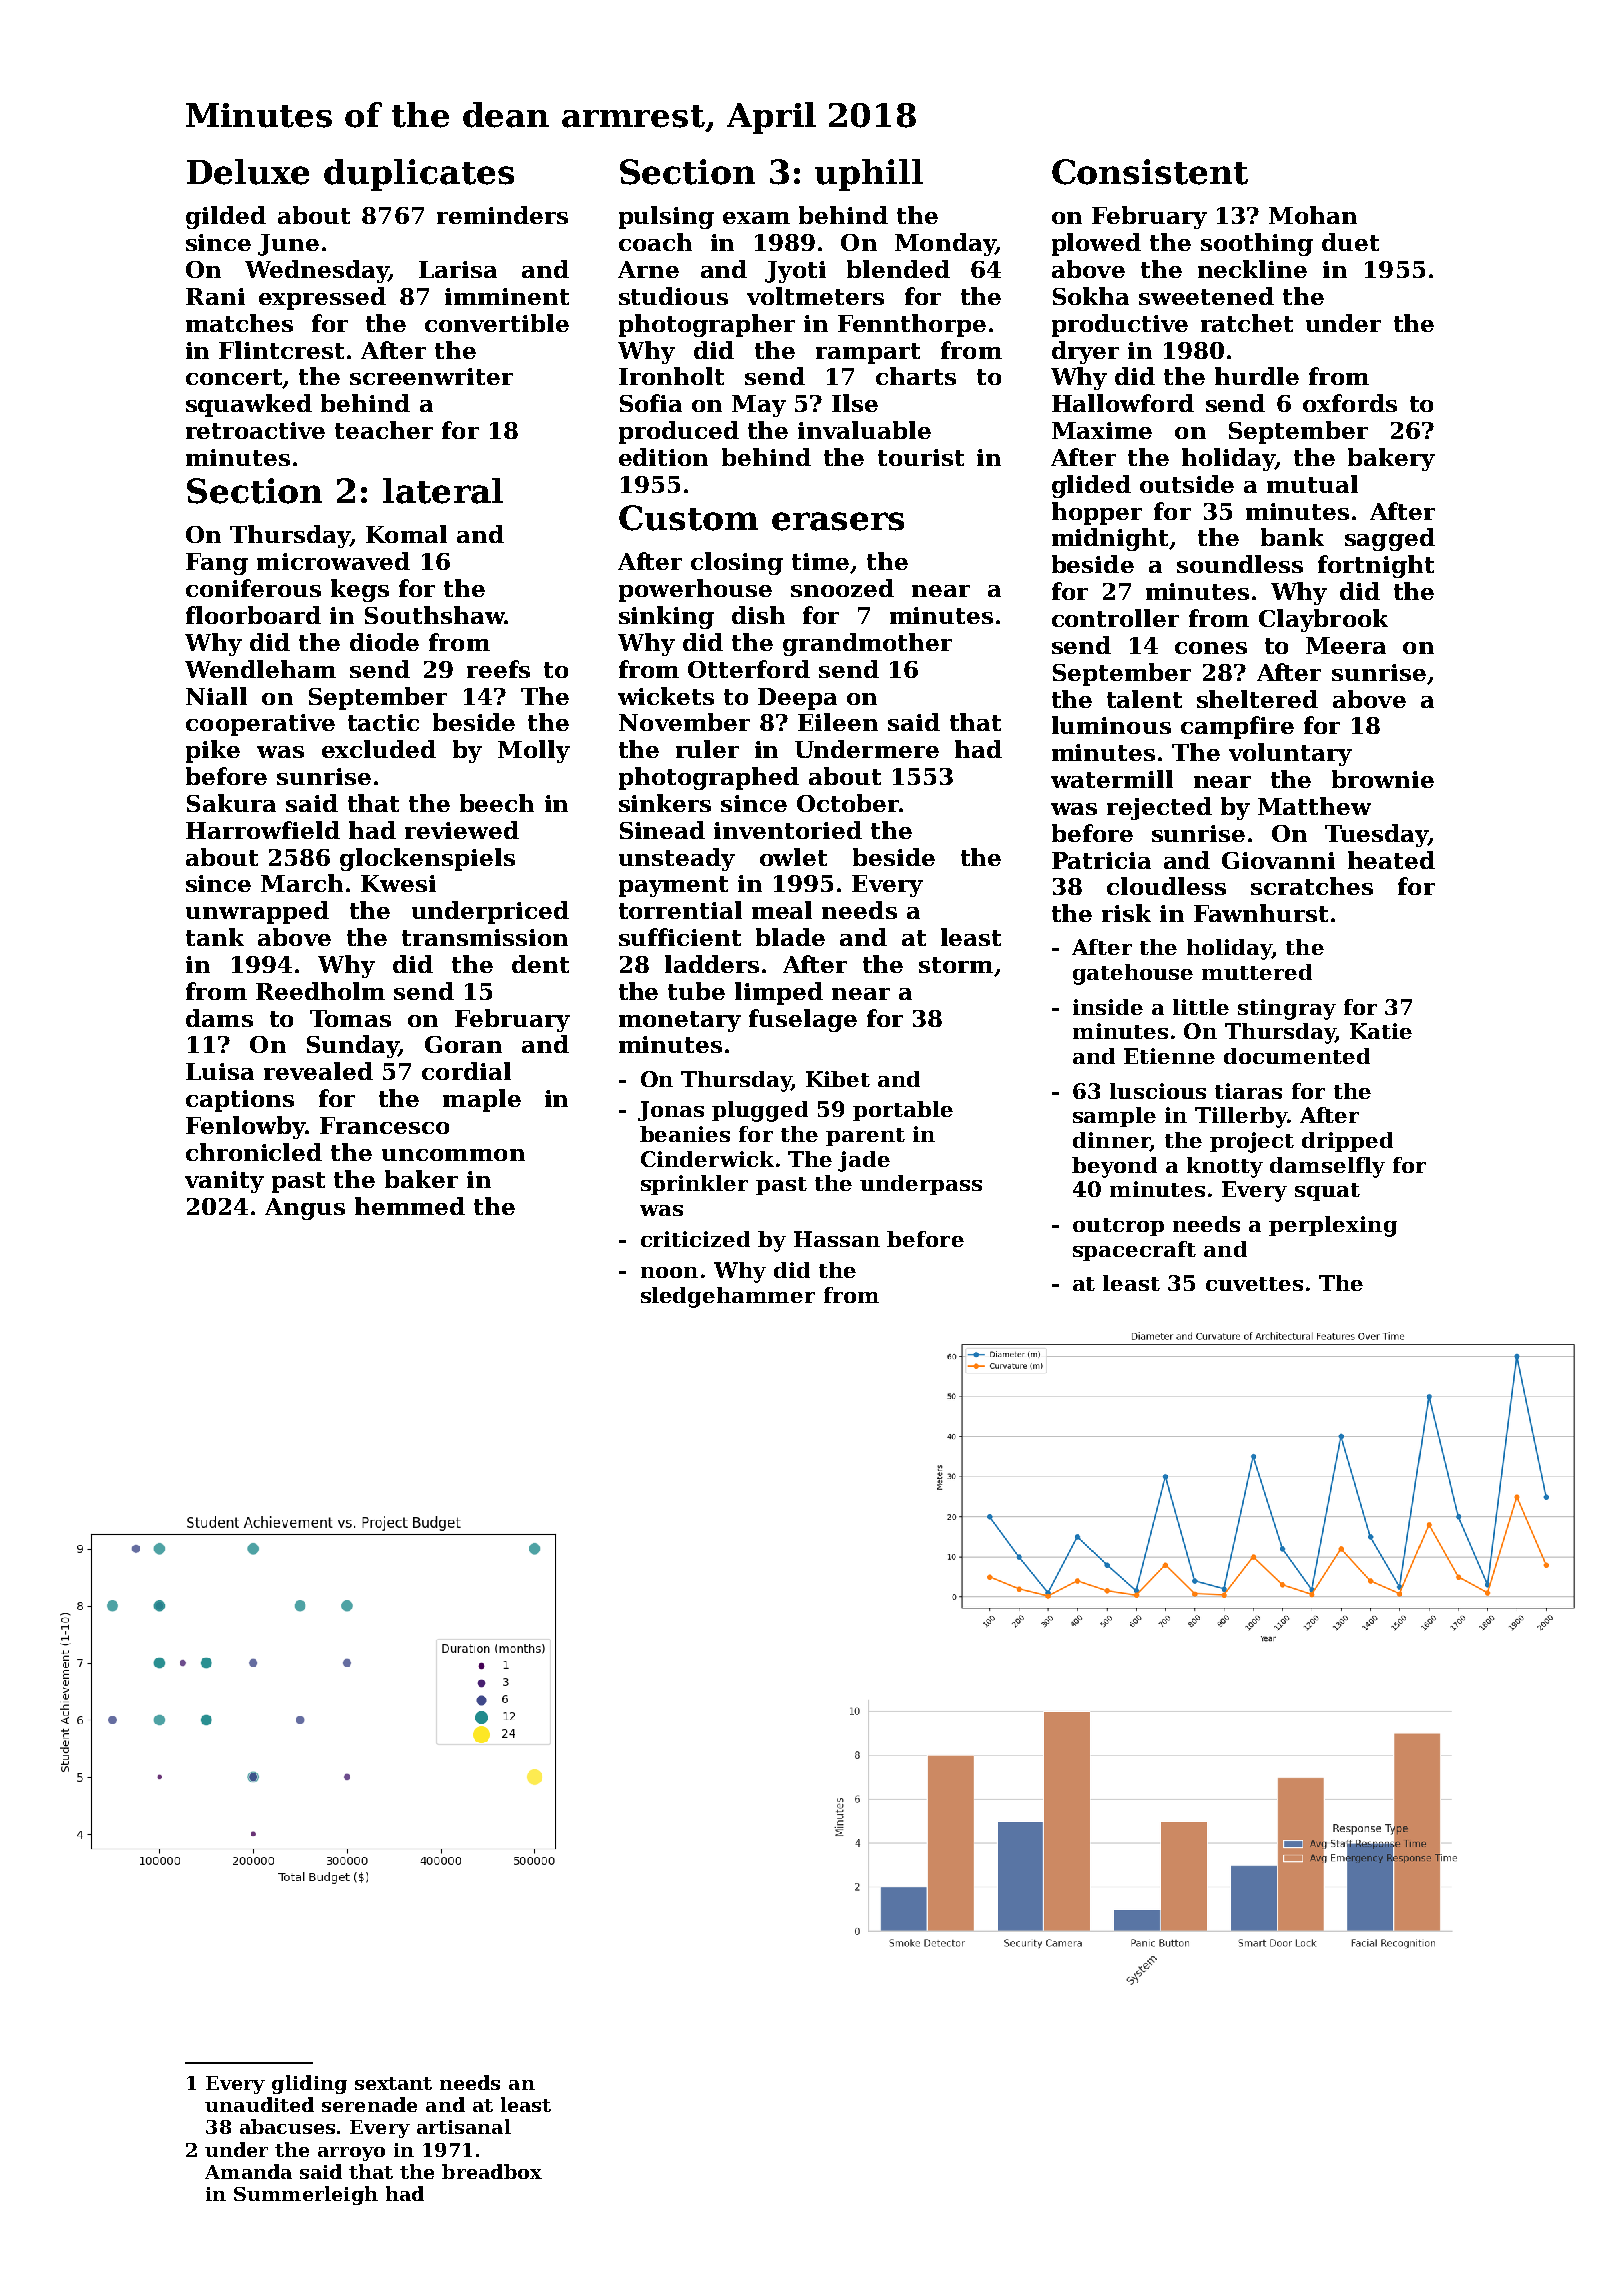 The image size is (1620, 2292). I want to click on uphill, so click(869, 175).
